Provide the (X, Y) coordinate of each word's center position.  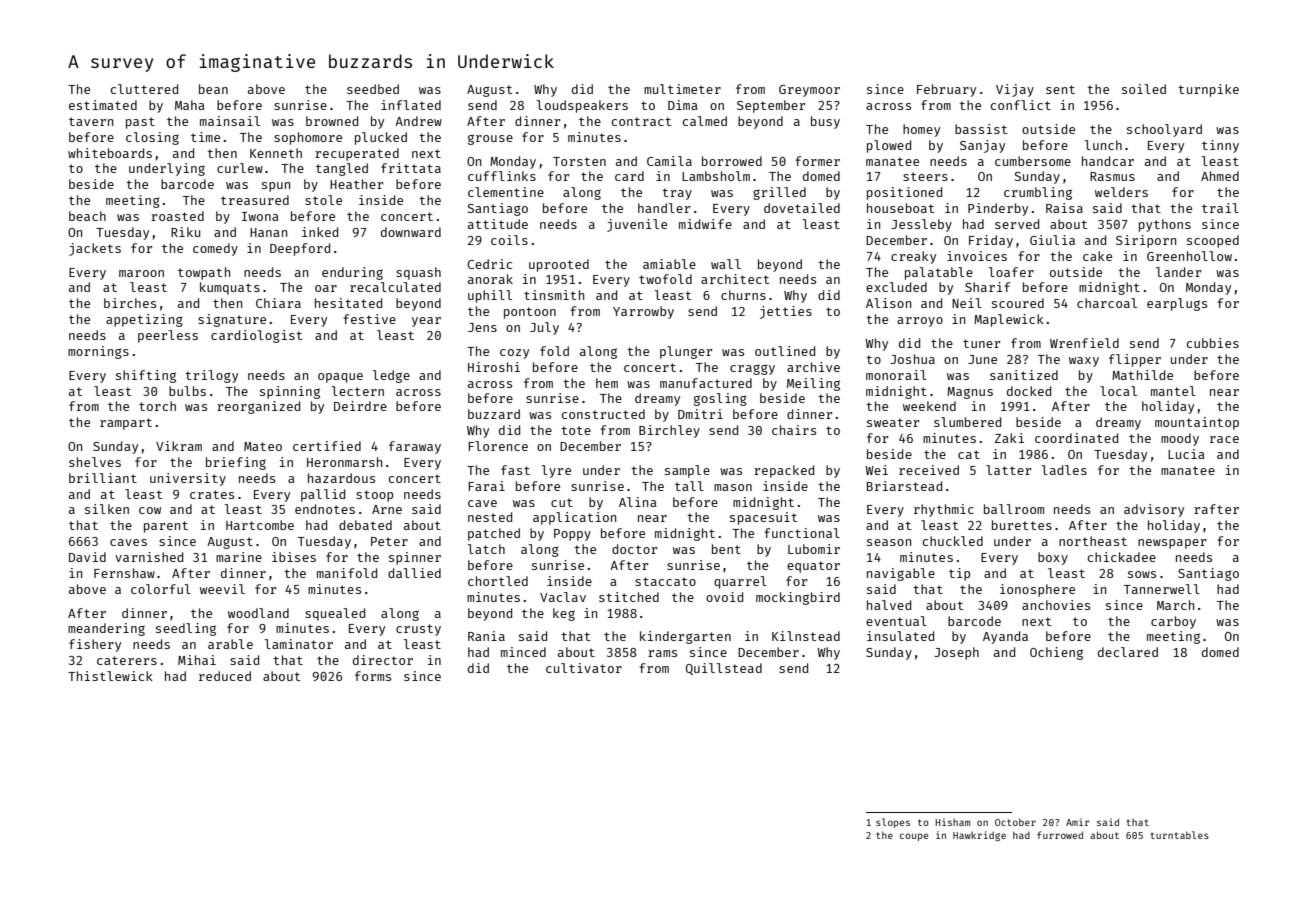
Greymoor (809, 91)
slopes (893, 823)
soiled (1144, 89)
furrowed (1060, 835)
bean (213, 89)
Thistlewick (110, 676)
